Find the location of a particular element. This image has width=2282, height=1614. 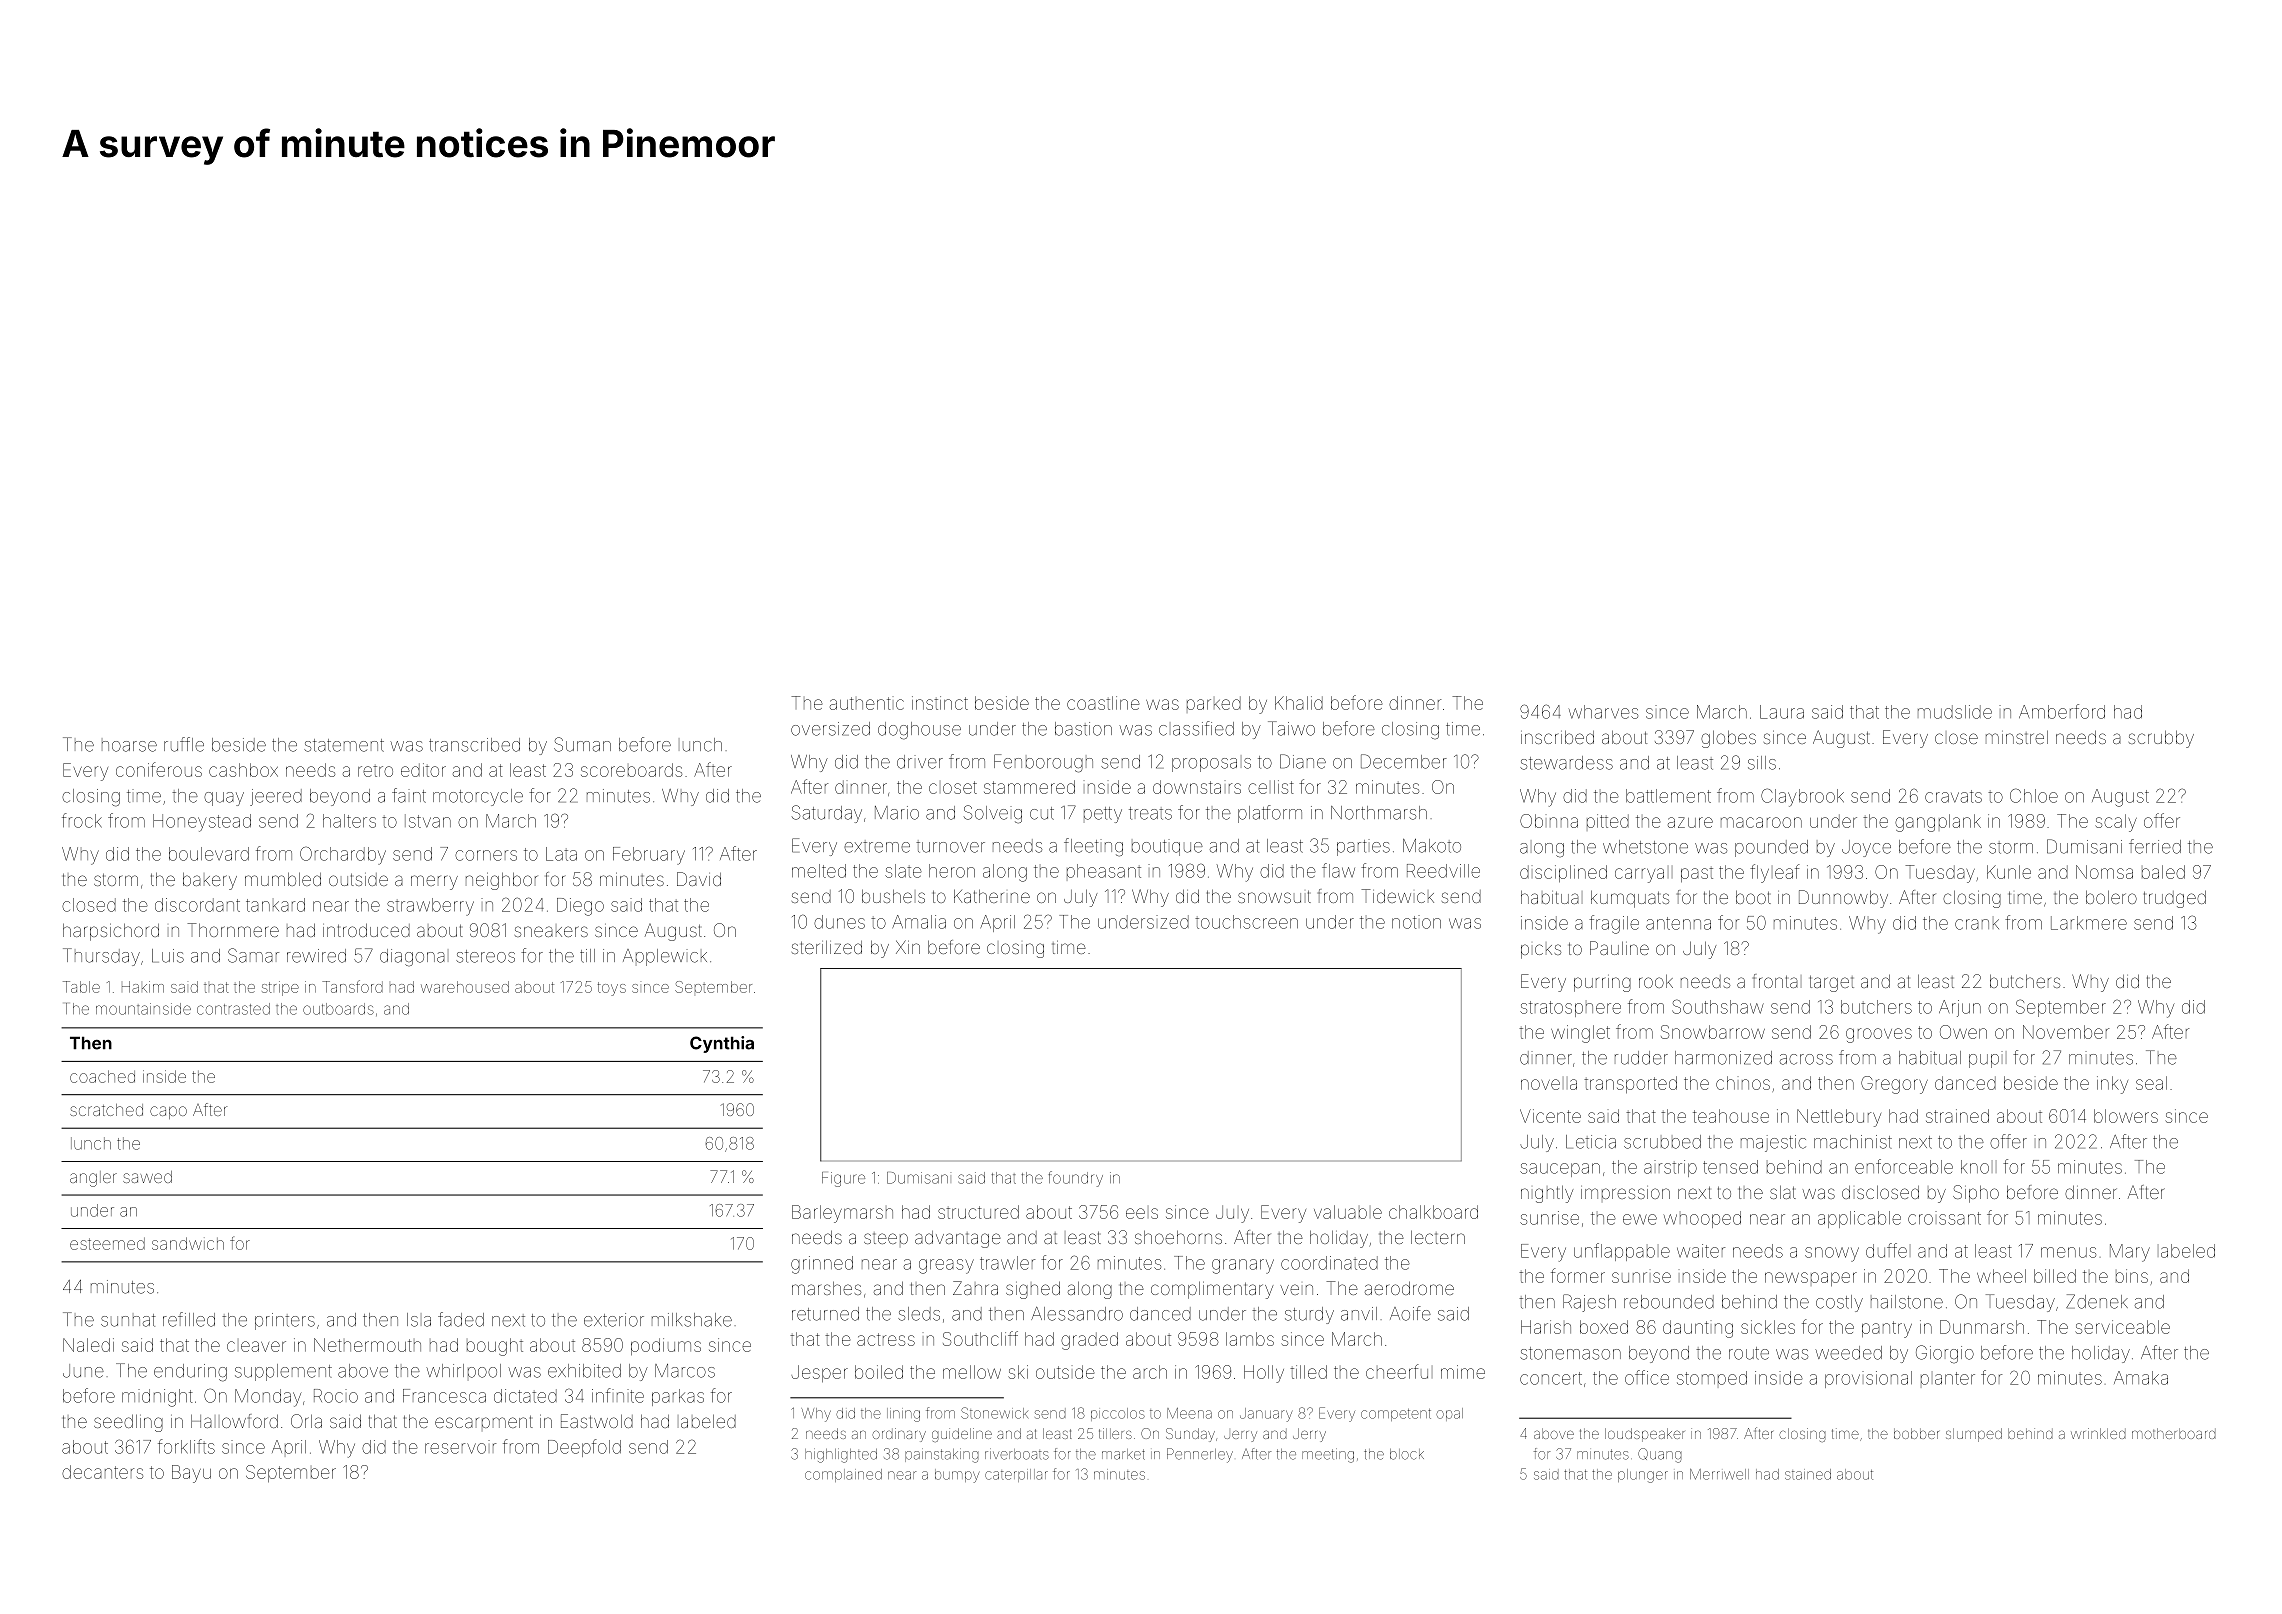

motherboard is located at coordinates (2174, 1433).
